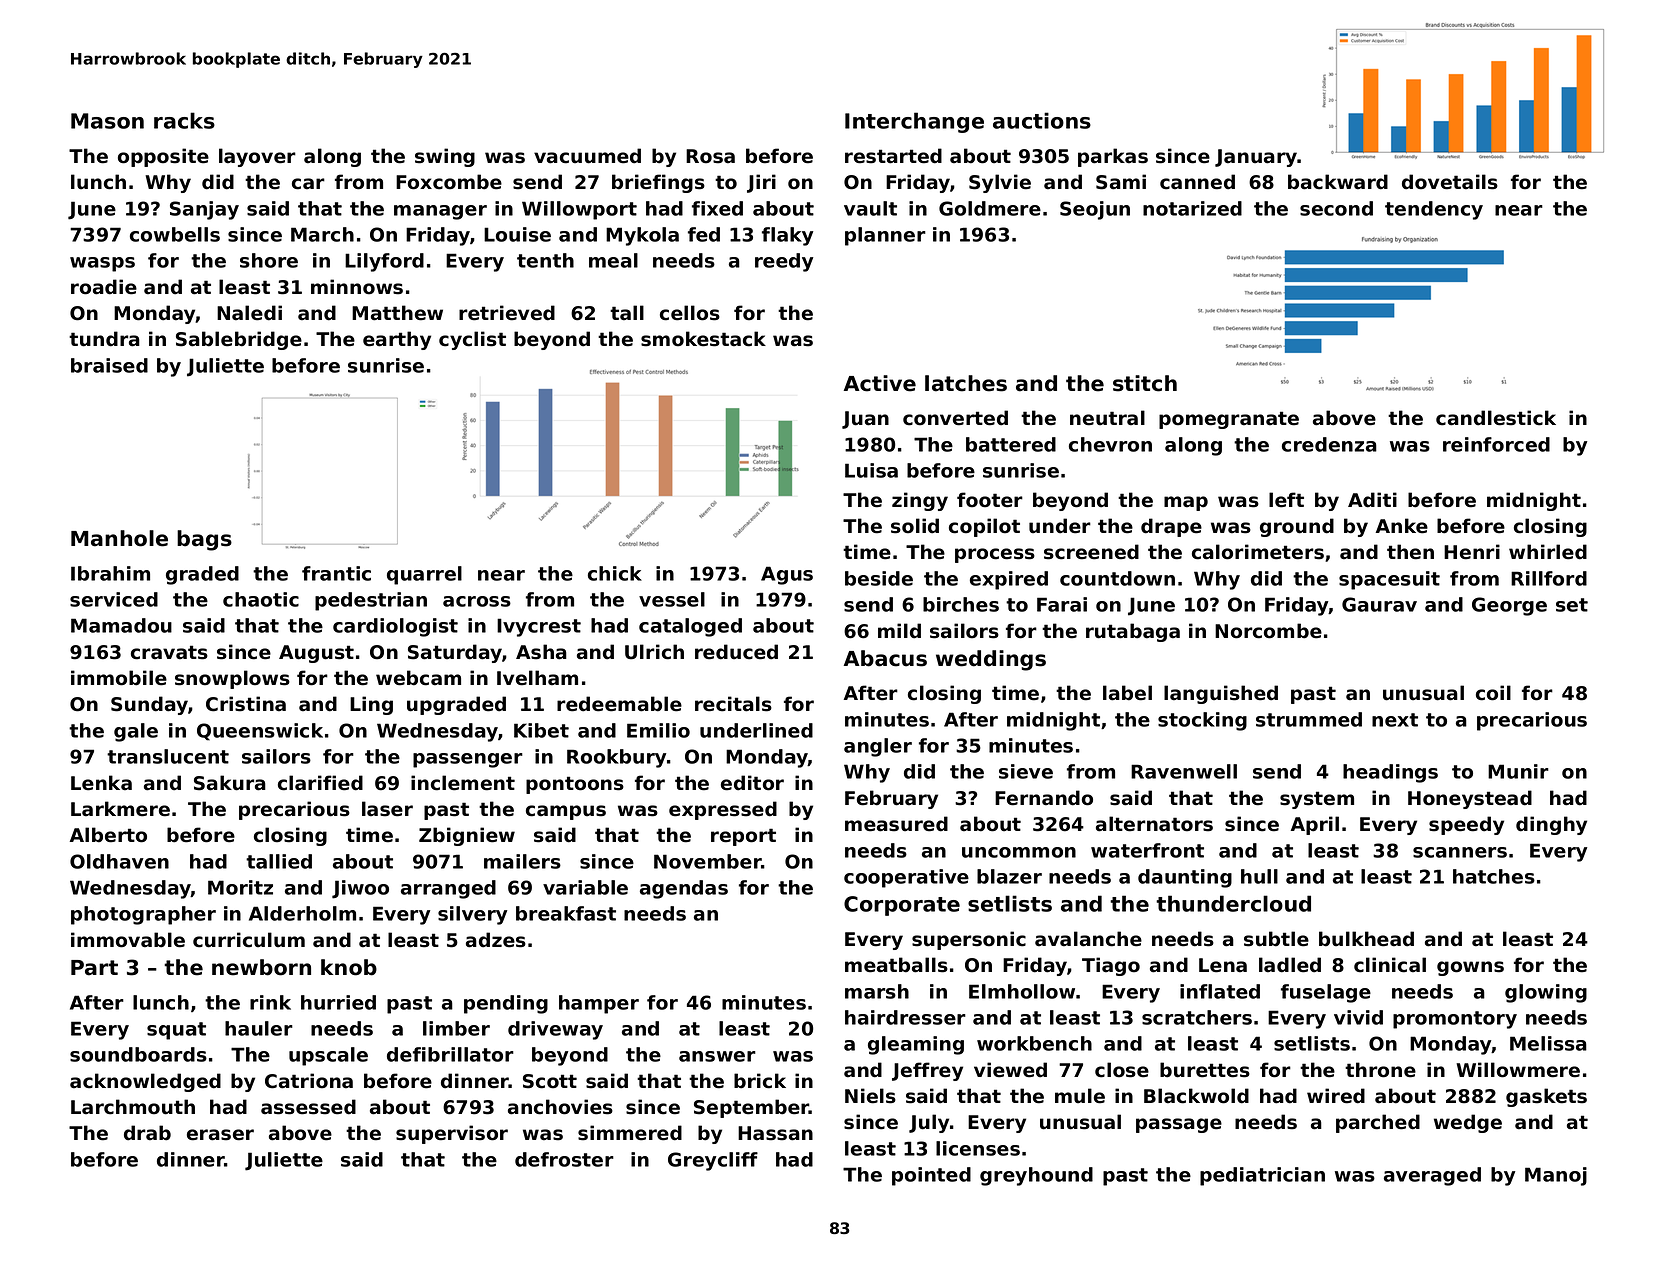  Describe the element at coordinates (539, 627) in the document. I see `Ivycrest` at that location.
